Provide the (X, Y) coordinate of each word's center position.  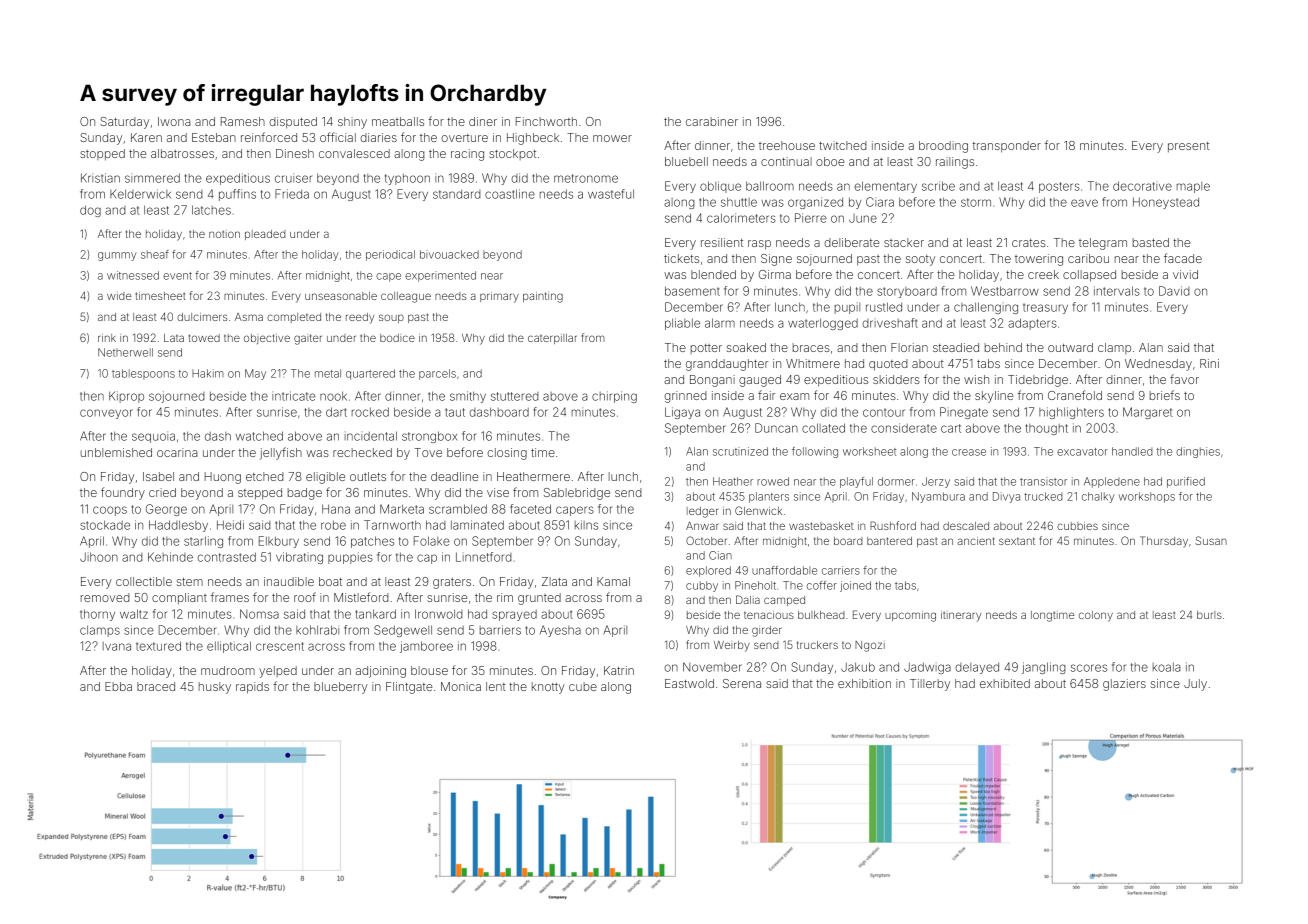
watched (259, 436)
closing (507, 454)
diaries (378, 137)
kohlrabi (317, 630)
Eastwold (689, 683)
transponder (1007, 147)
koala (1166, 667)
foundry (123, 493)
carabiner (712, 121)
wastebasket (821, 526)
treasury (1045, 308)
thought (1047, 429)
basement (692, 291)
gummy (117, 256)
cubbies (1077, 526)
